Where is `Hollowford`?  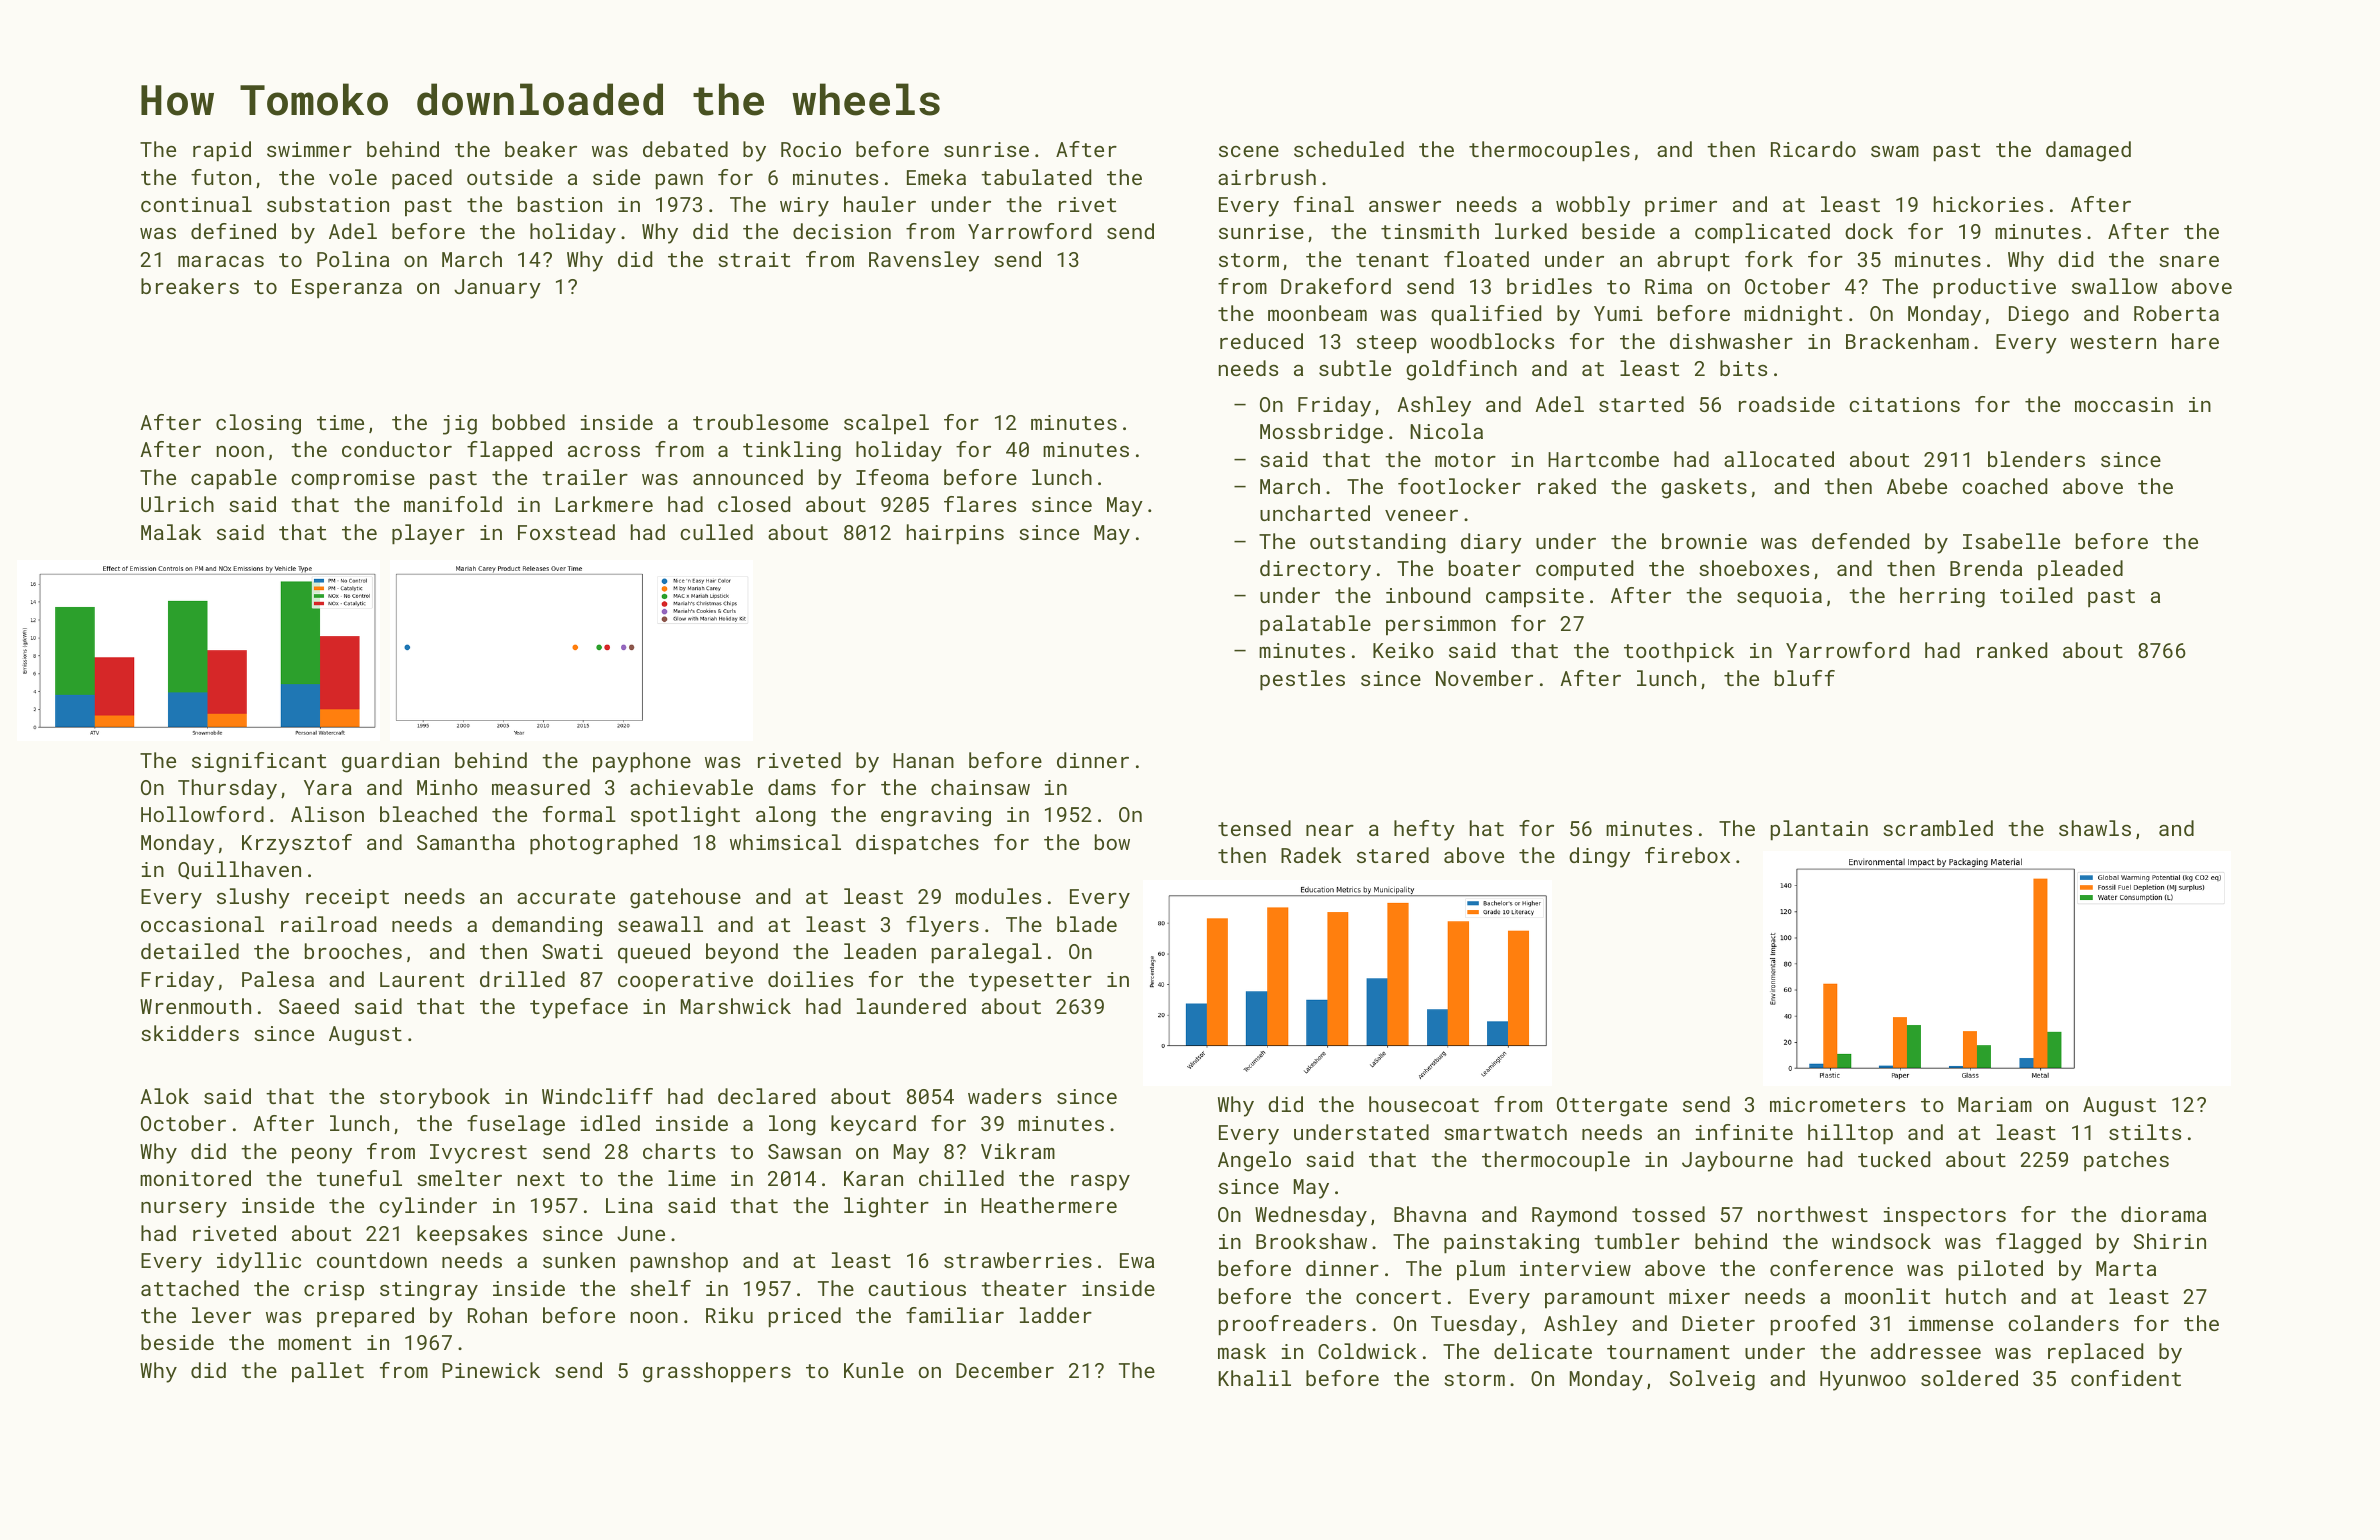
Hollowford is located at coordinates (202, 814).
